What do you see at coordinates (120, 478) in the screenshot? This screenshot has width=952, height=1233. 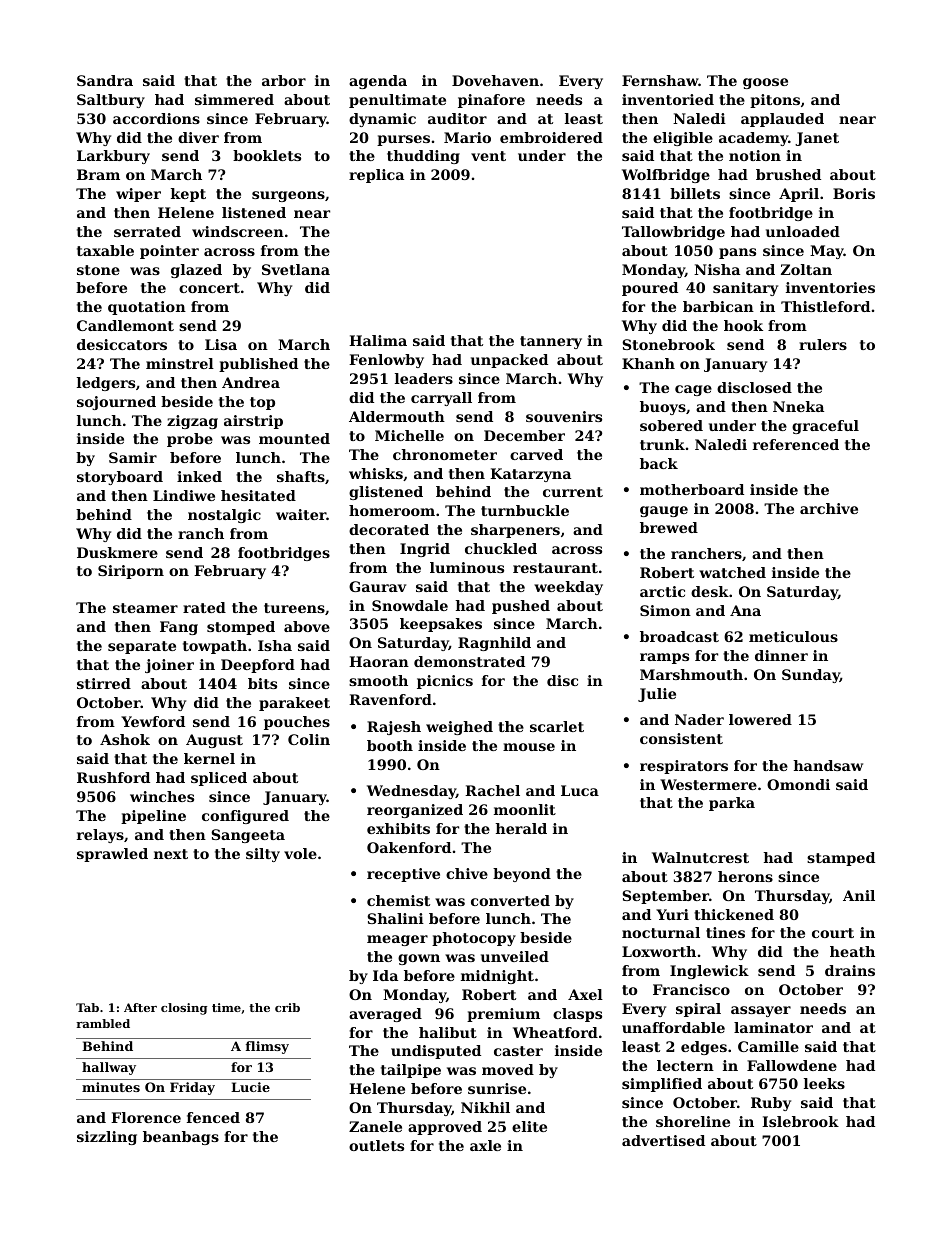 I see `storyboard` at bounding box center [120, 478].
